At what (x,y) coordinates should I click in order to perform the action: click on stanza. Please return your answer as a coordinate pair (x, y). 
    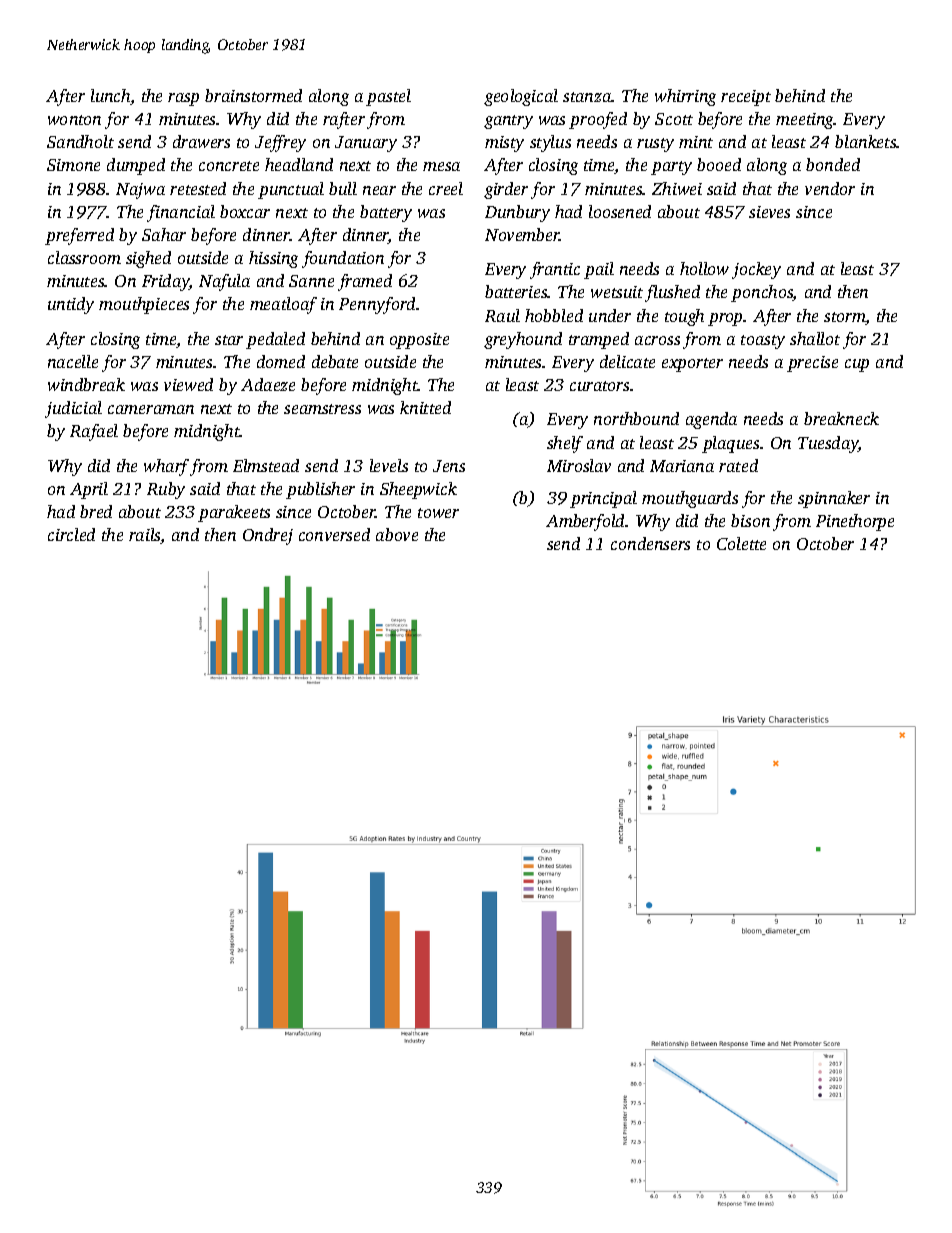
    Looking at the image, I should click on (587, 97).
